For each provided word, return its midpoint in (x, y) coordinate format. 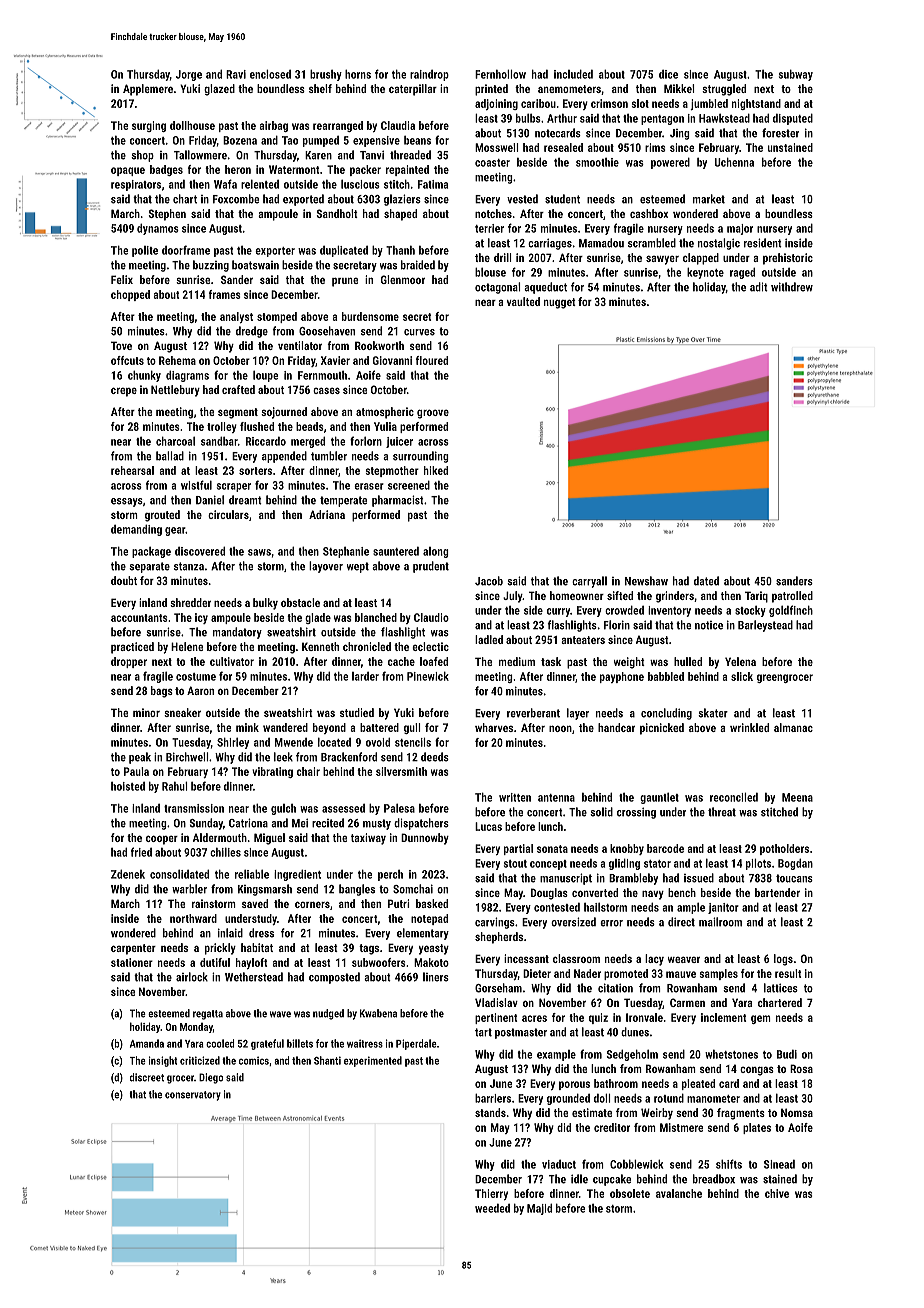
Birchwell (187, 757)
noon (560, 728)
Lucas (488, 826)
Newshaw (646, 581)
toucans (794, 878)
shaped (400, 215)
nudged (328, 1014)
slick (742, 676)
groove (433, 414)
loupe (265, 376)
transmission (194, 808)
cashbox (649, 213)
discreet (147, 1077)
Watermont (294, 169)
